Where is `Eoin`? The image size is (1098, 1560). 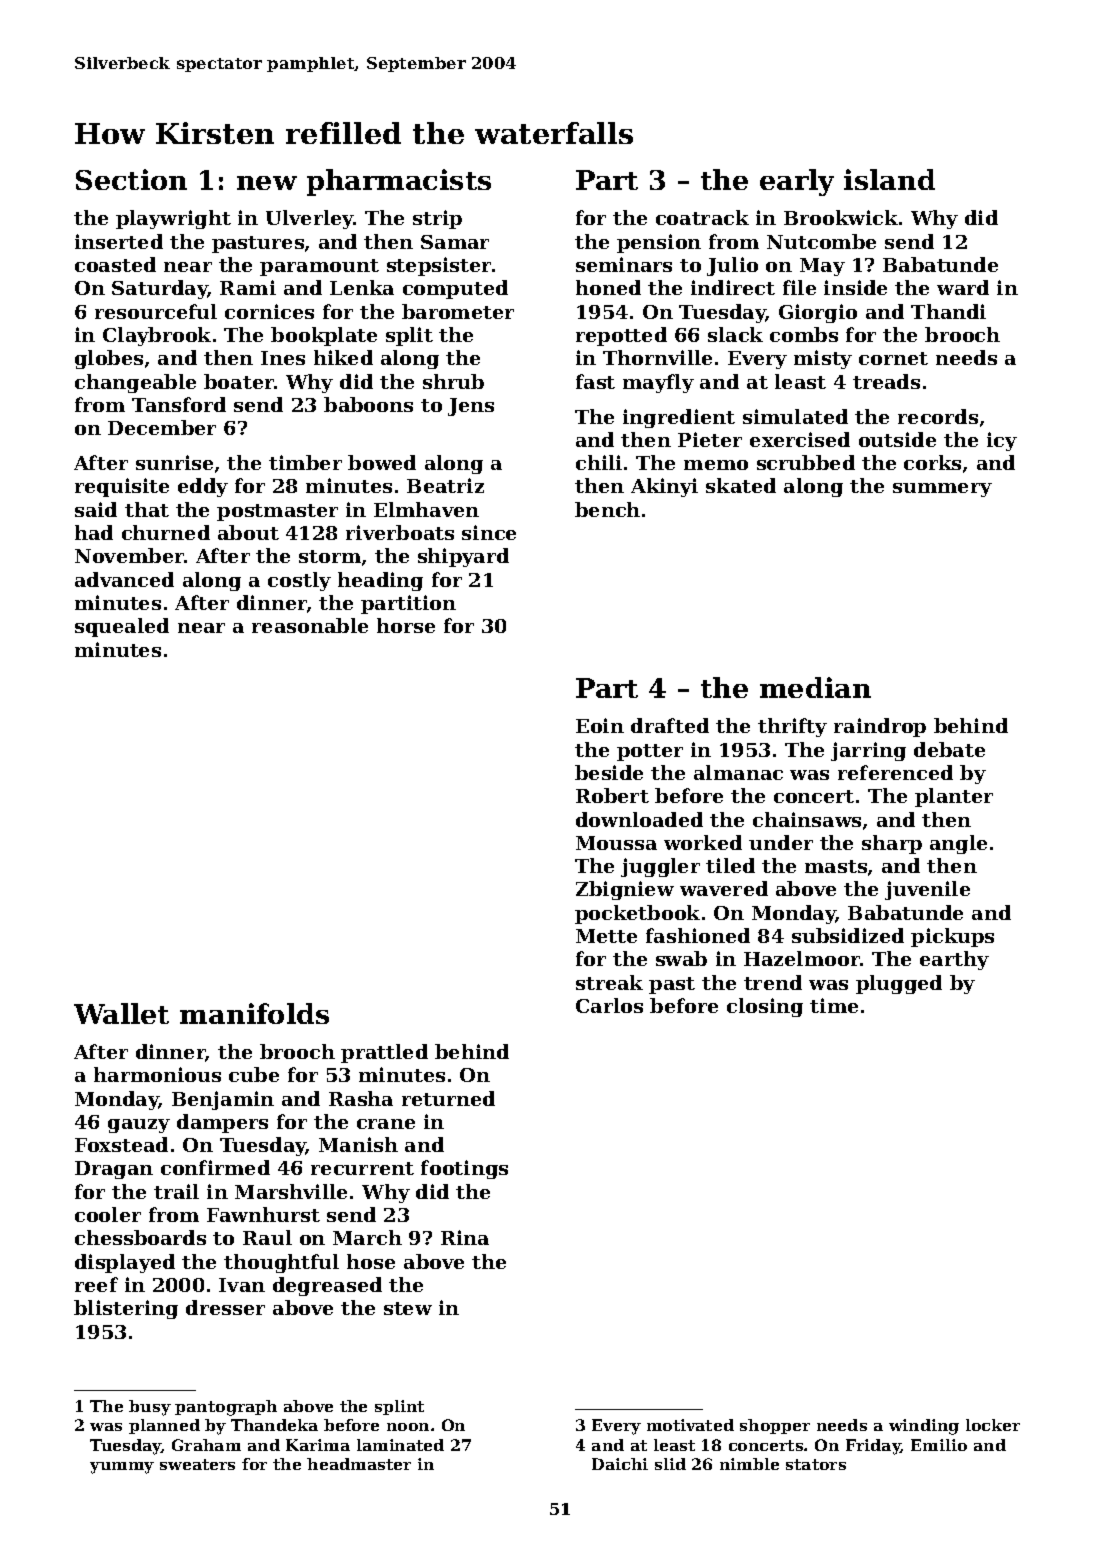 Eoin is located at coordinates (600, 725).
